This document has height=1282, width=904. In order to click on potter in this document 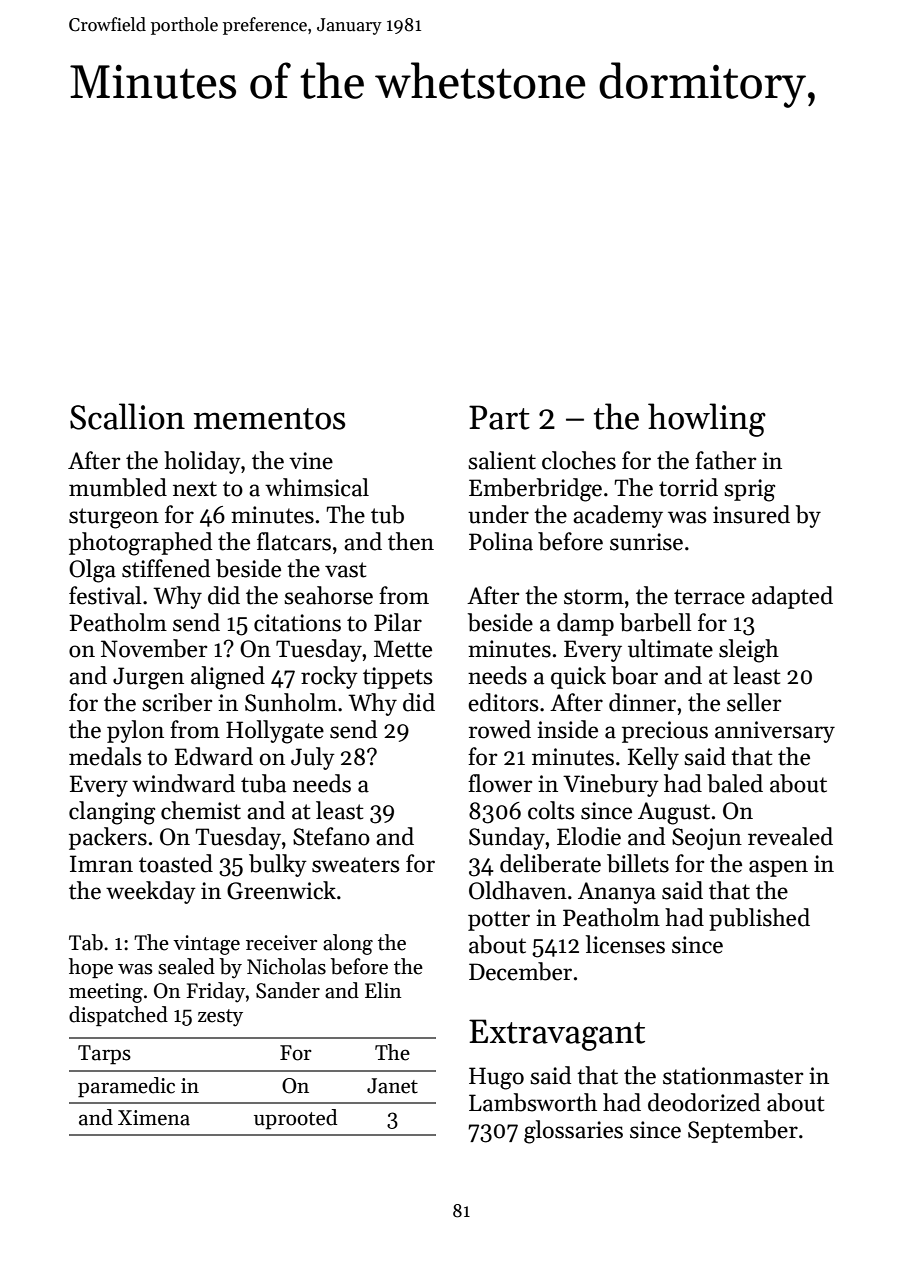, I will do `click(499, 921)`.
